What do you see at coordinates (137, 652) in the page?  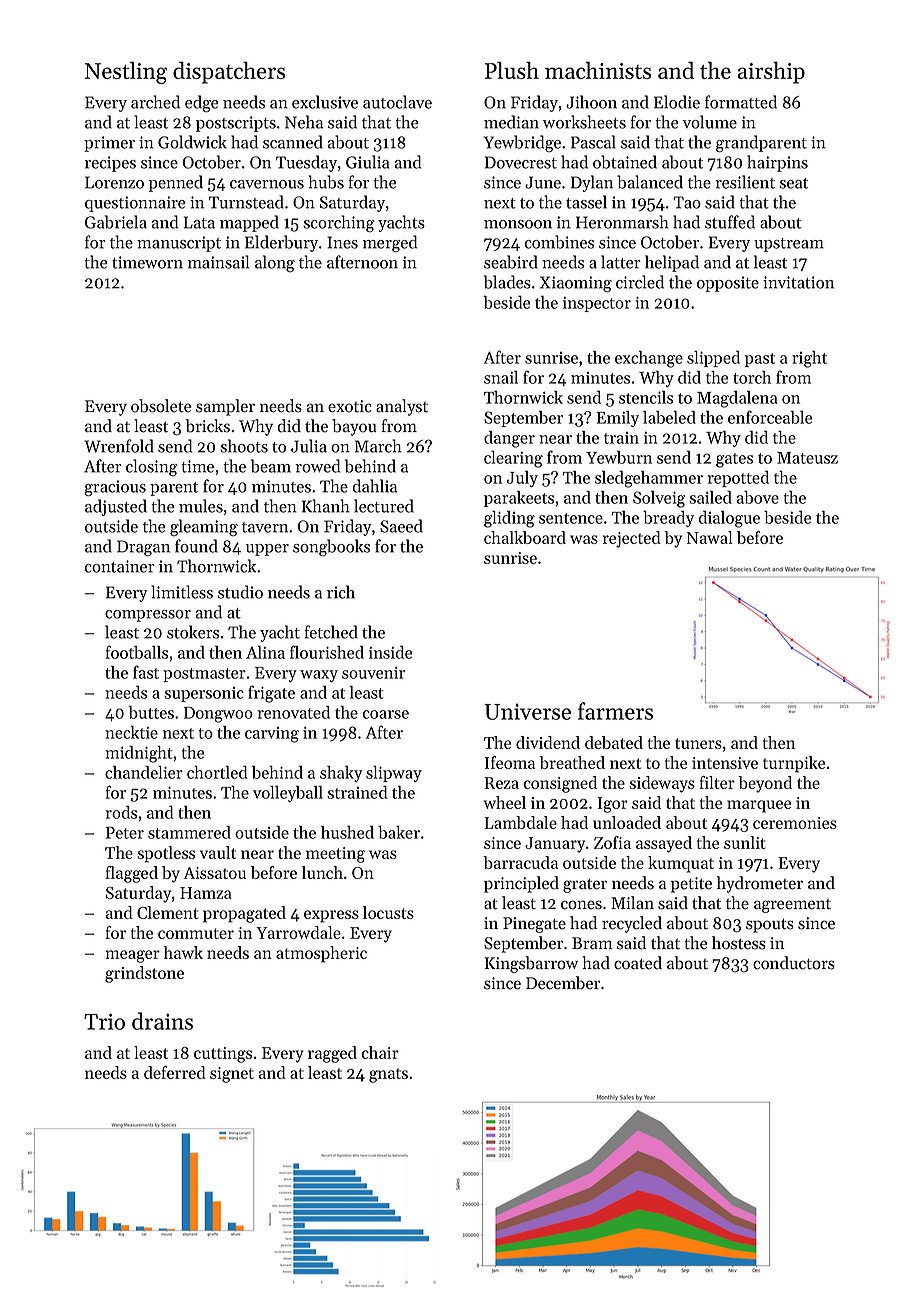 I see `footballs` at bounding box center [137, 652].
